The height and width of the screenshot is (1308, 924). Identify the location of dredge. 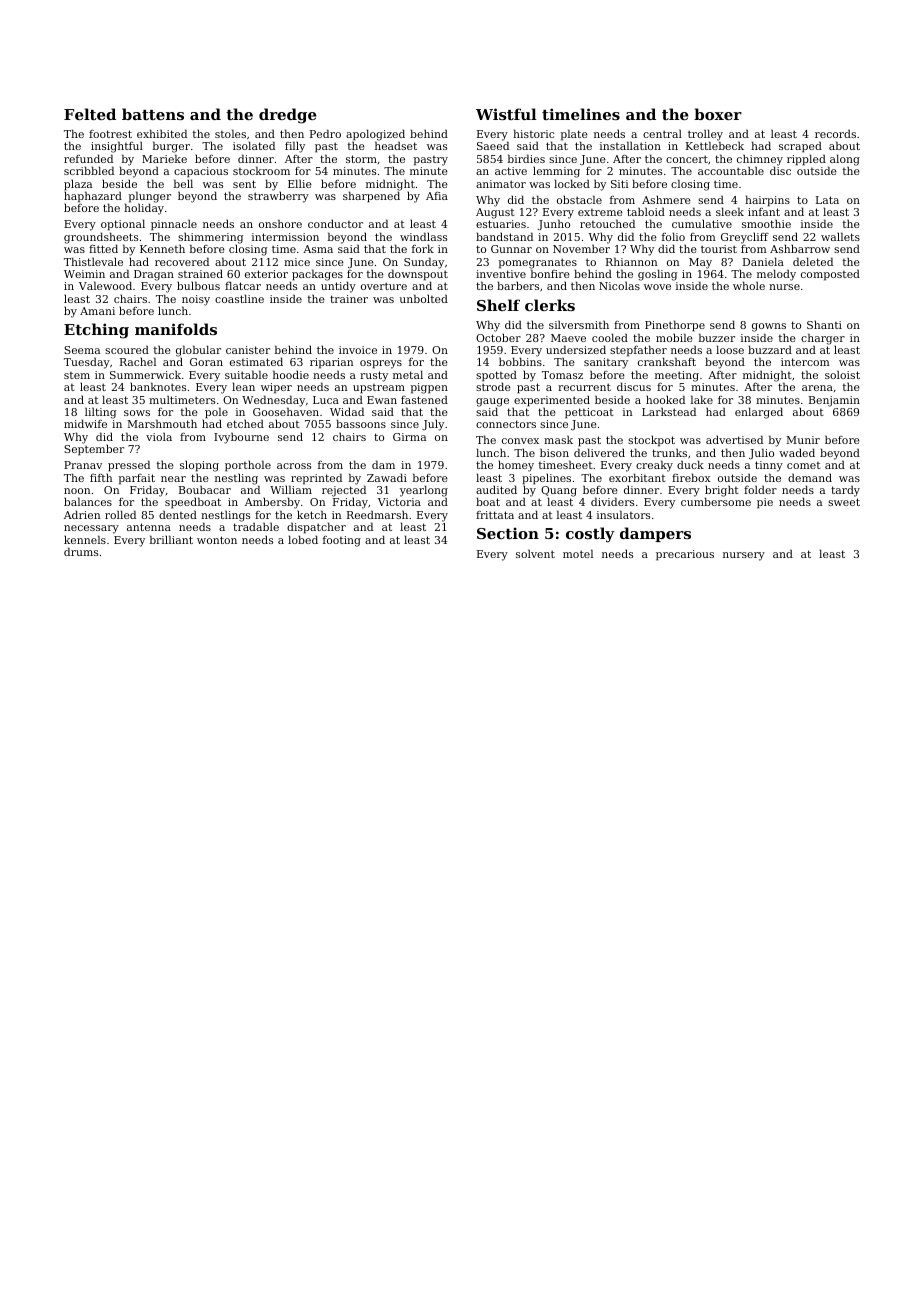
(288, 116).
